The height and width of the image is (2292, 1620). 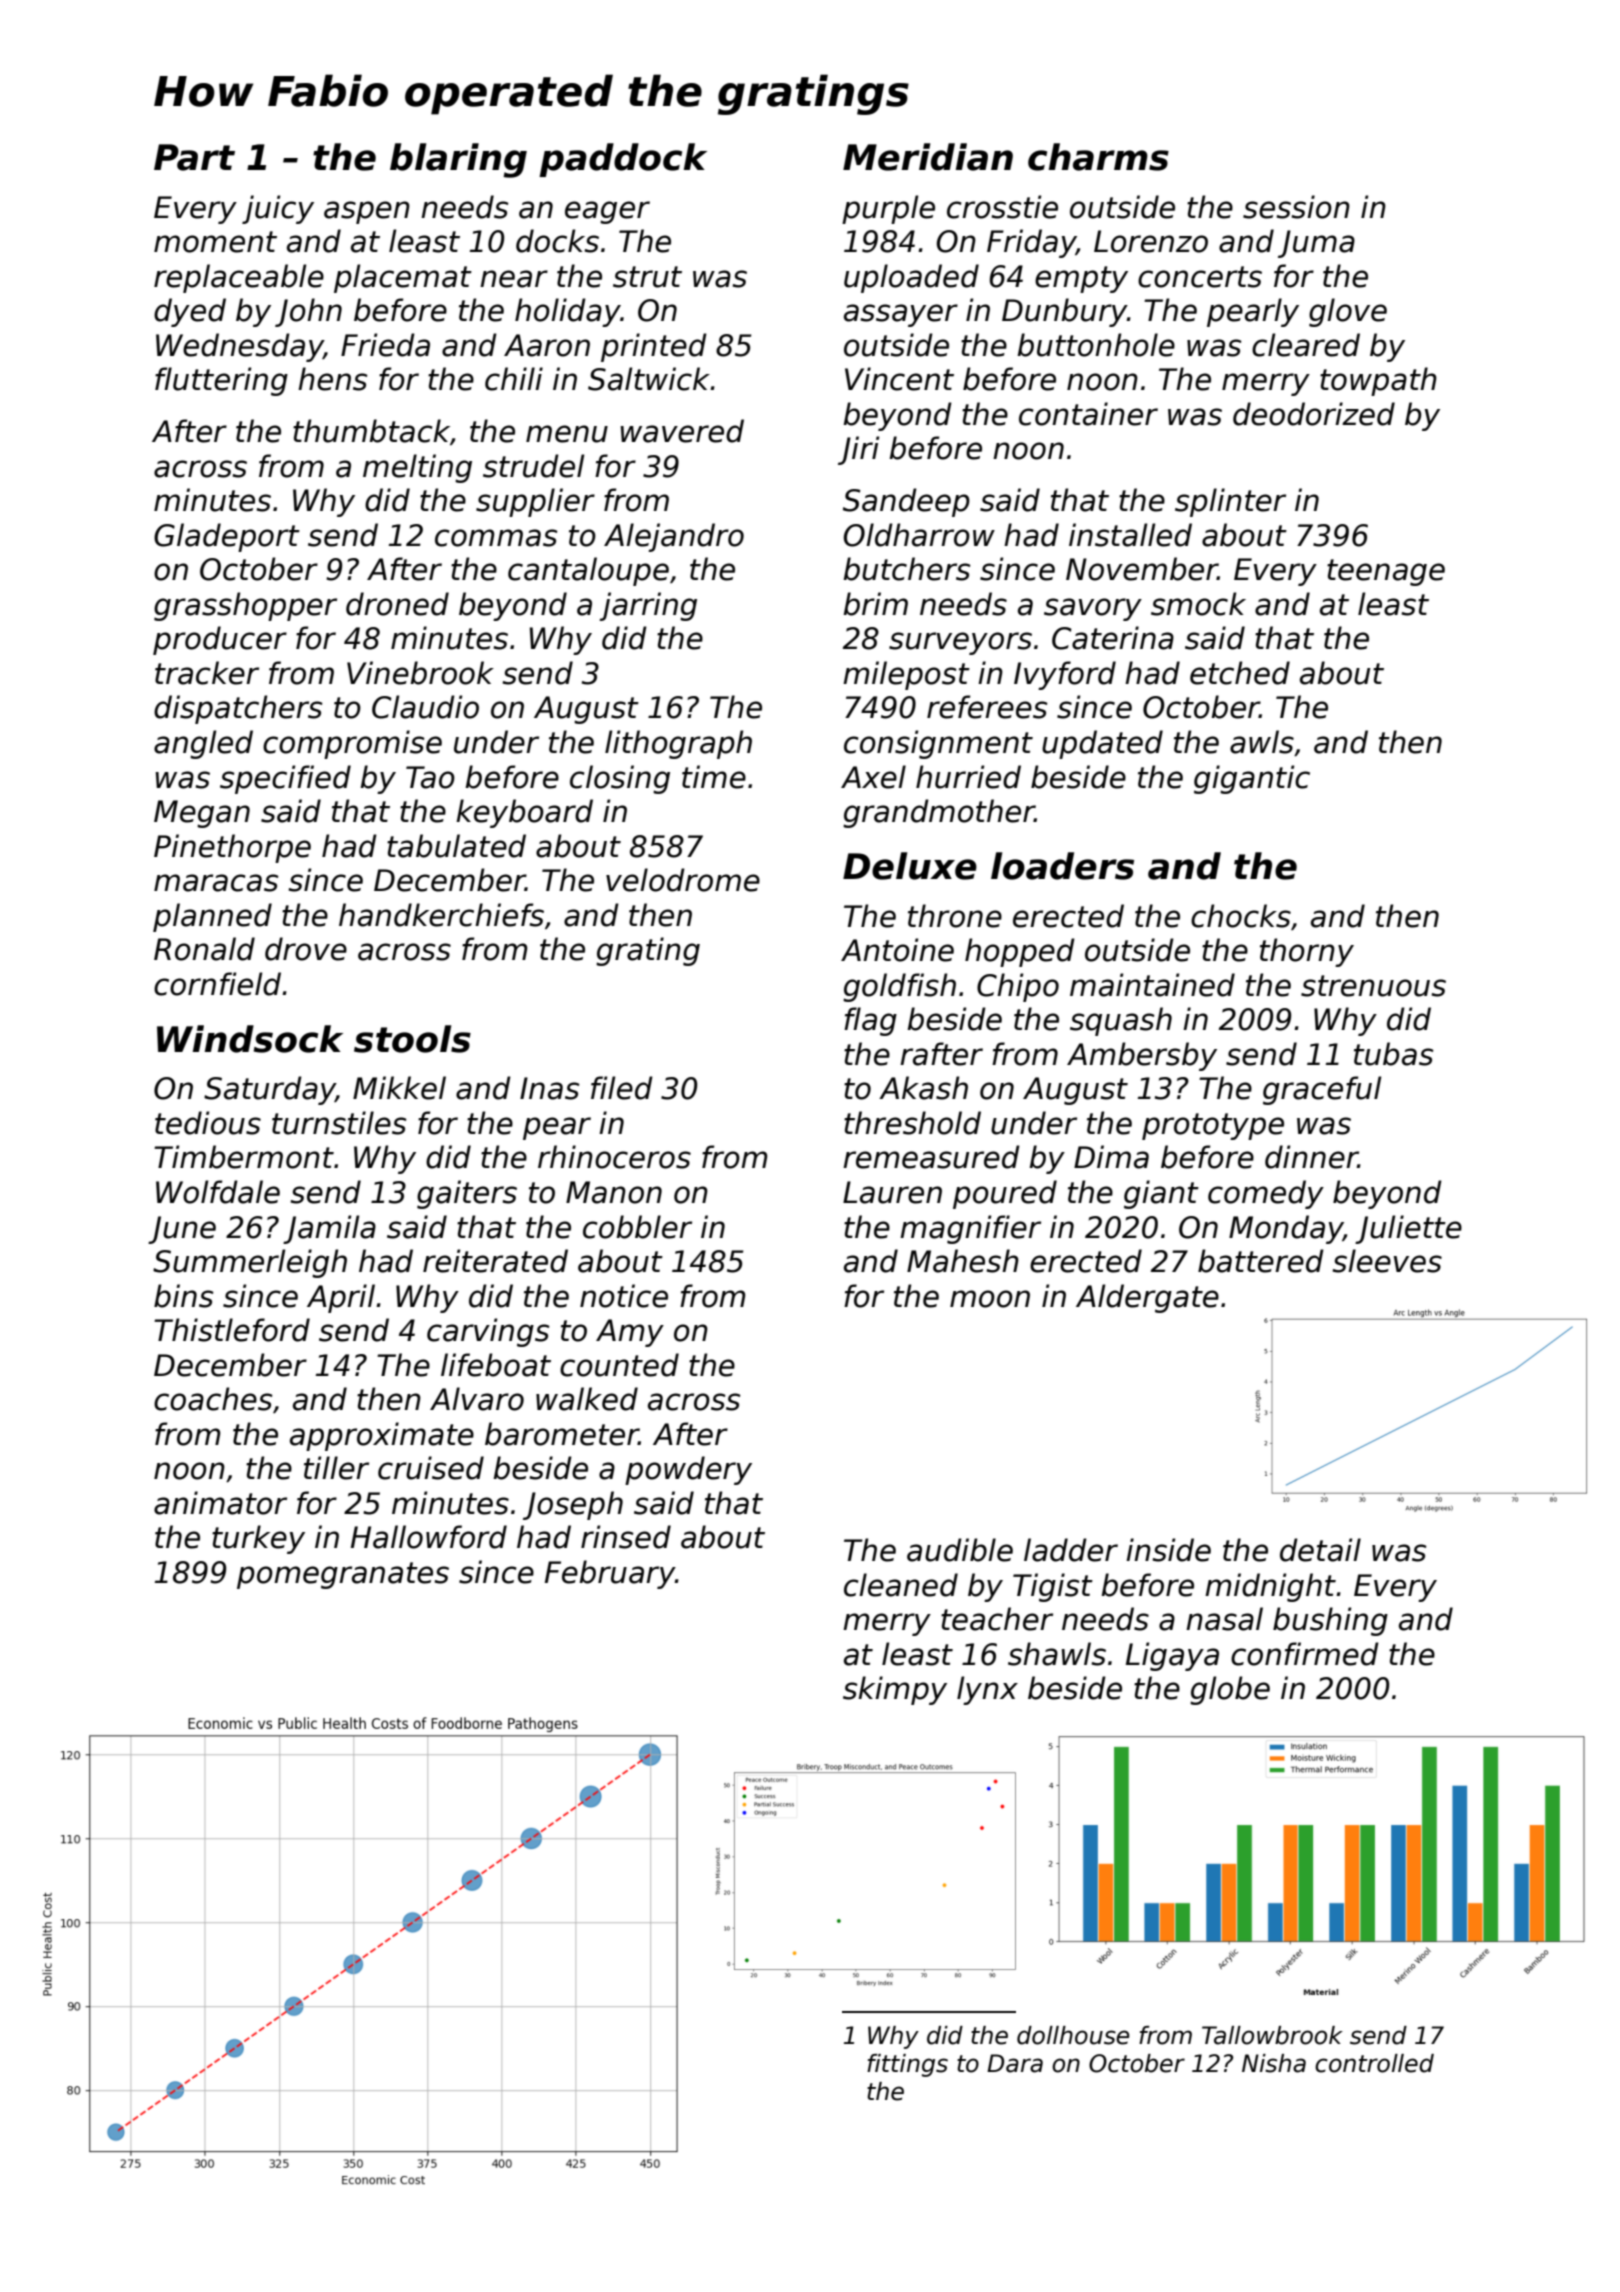 I want to click on Antoine, so click(x=897, y=950).
